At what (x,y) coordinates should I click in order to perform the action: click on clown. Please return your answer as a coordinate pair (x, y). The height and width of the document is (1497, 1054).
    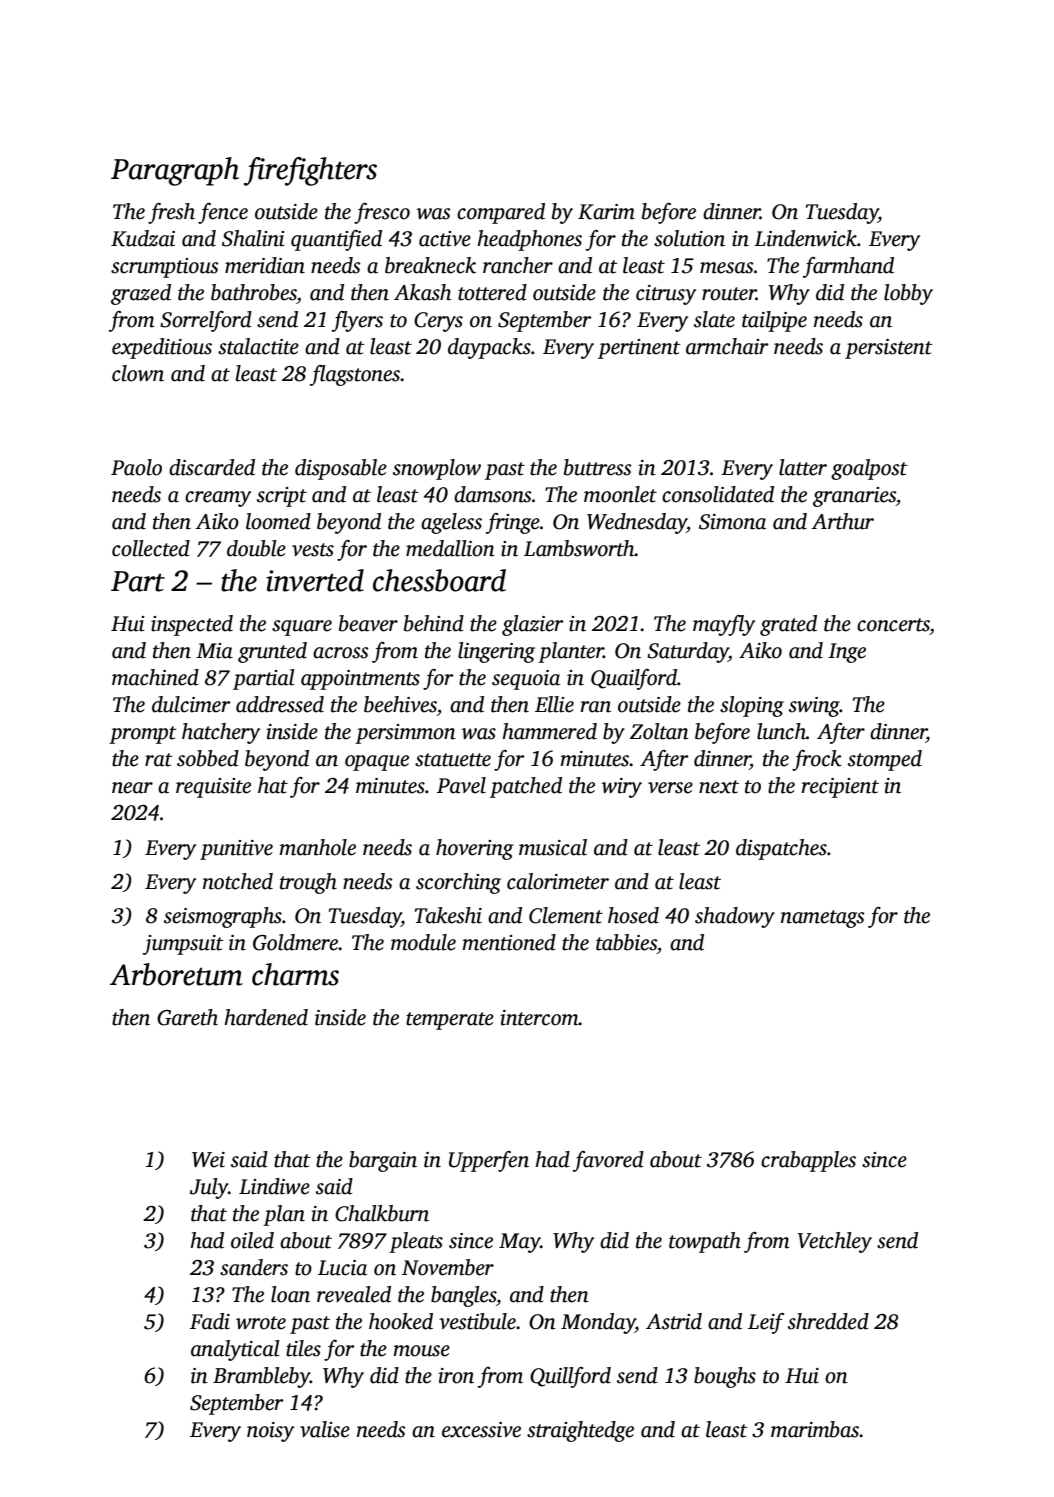
    Looking at the image, I should click on (138, 373).
